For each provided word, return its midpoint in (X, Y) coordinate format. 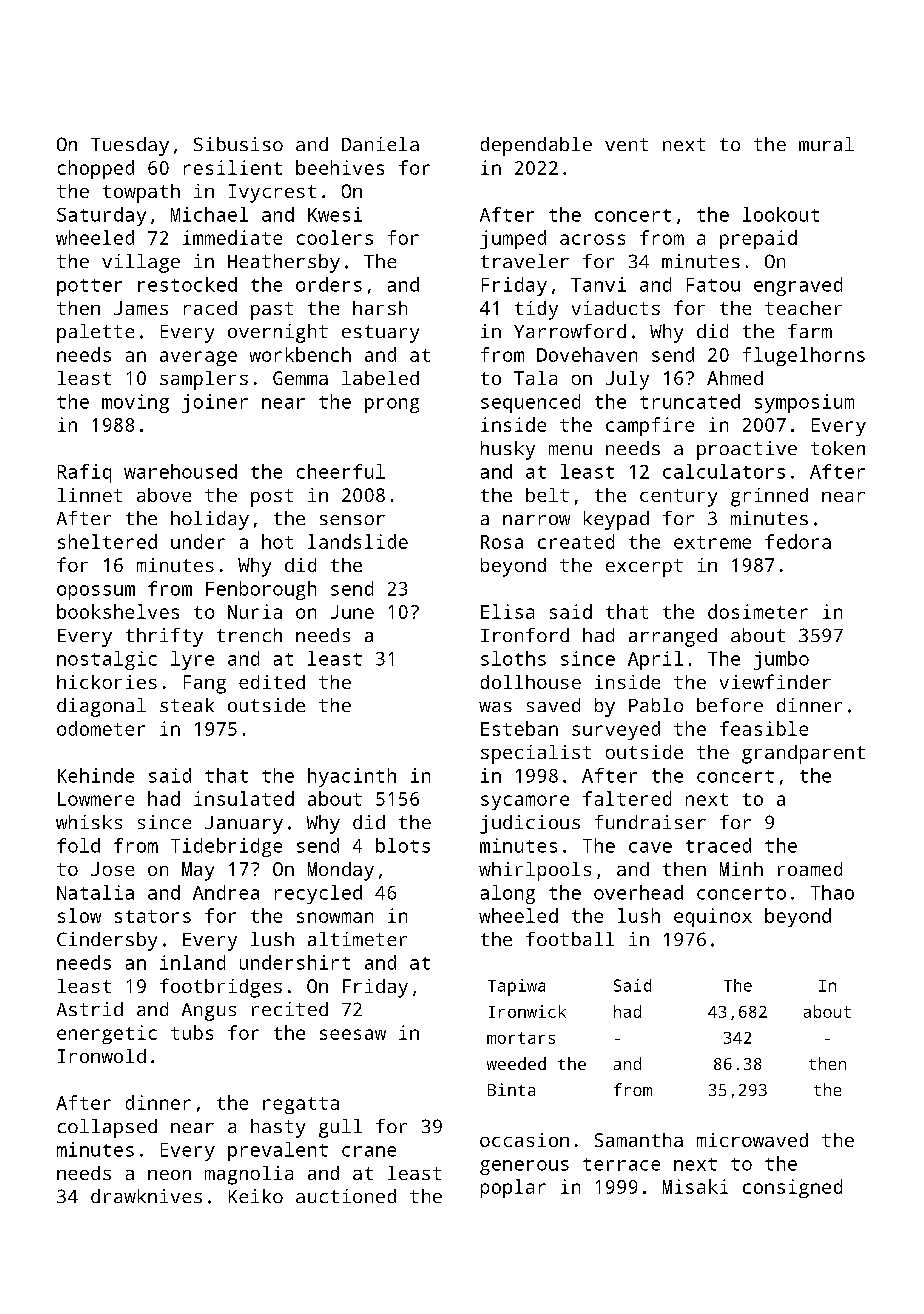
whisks (89, 822)
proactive (747, 450)
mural (826, 144)
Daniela (380, 144)
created (576, 541)
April (655, 660)
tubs (192, 1032)
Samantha (639, 1140)
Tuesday (130, 146)
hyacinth (352, 777)
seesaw (353, 1034)
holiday (210, 520)
